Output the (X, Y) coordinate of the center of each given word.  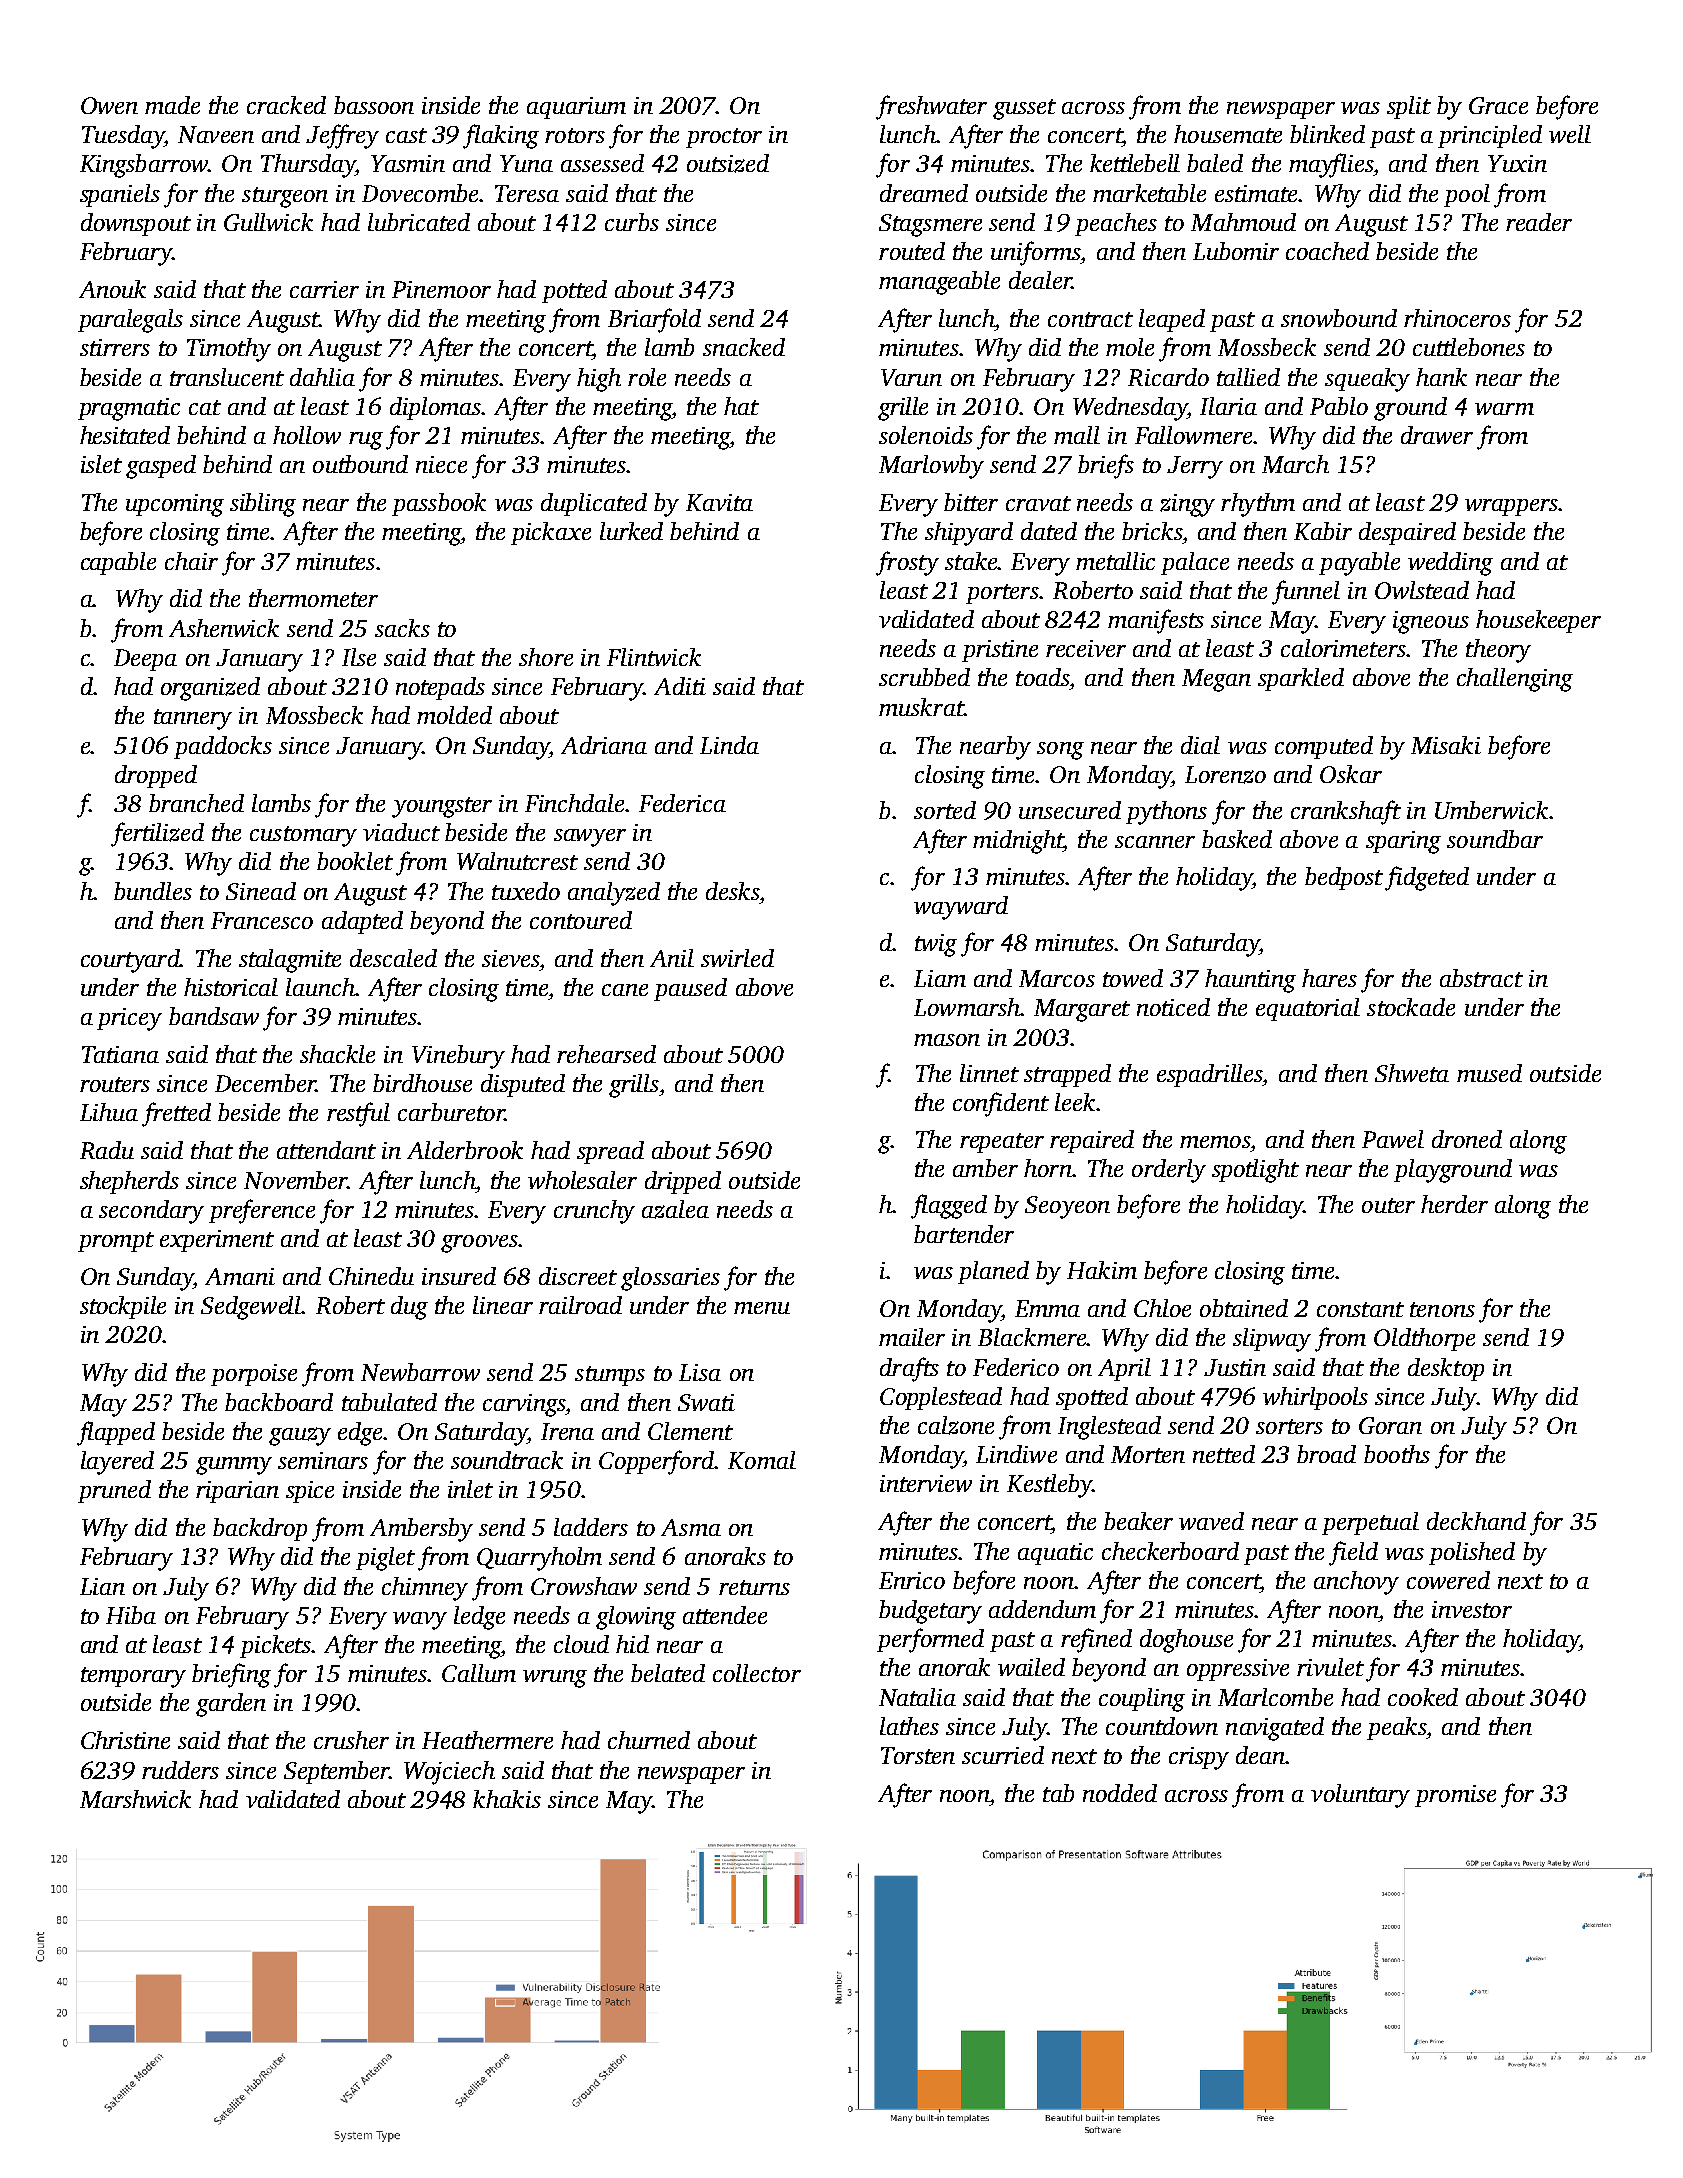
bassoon (374, 105)
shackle (337, 1054)
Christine (125, 1740)
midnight (1018, 842)
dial (1200, 745)
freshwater (931, 107)
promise (1455, 1796)
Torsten (918, 1755)
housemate (1228, 134)
